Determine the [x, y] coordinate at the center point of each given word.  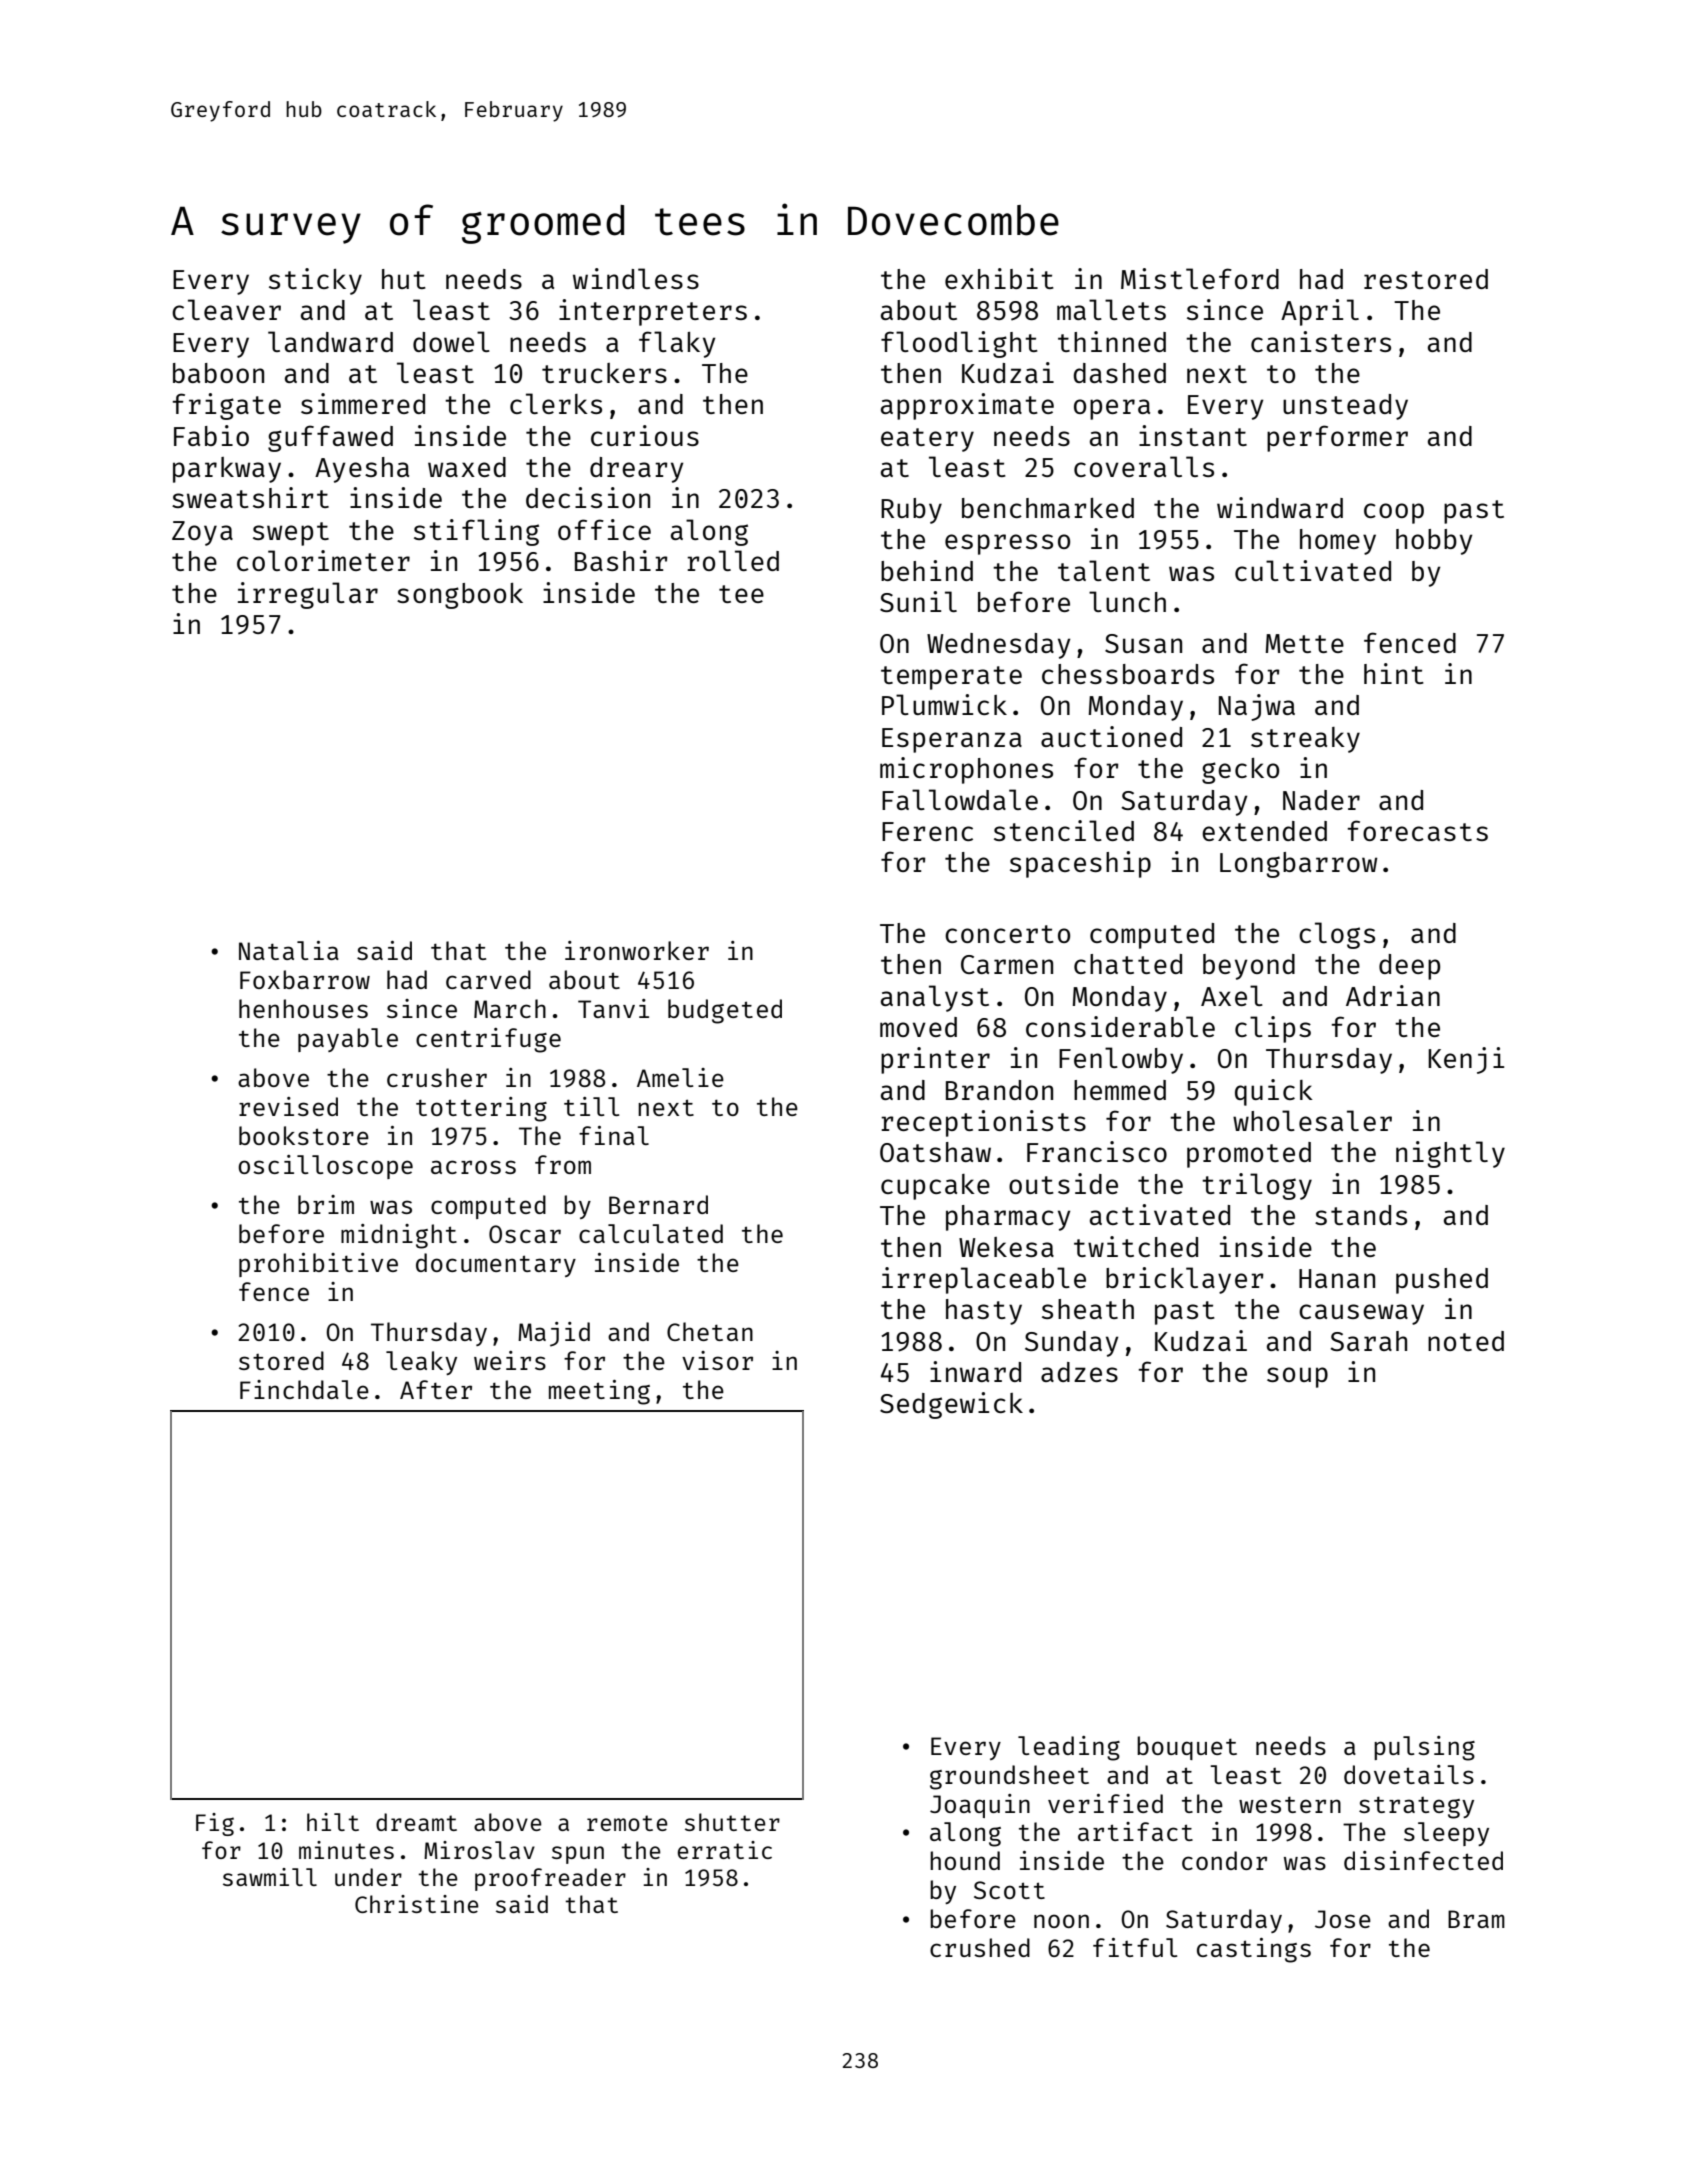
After [436, 1389]
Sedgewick [951, 1405]
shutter [732, 1822]
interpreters [653, 312]
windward [1280, 507]
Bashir [621, 560]
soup [1297, 1377]
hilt [333, 1822]
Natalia [289, 950]
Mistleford [1200, 278]
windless [636, 278]
